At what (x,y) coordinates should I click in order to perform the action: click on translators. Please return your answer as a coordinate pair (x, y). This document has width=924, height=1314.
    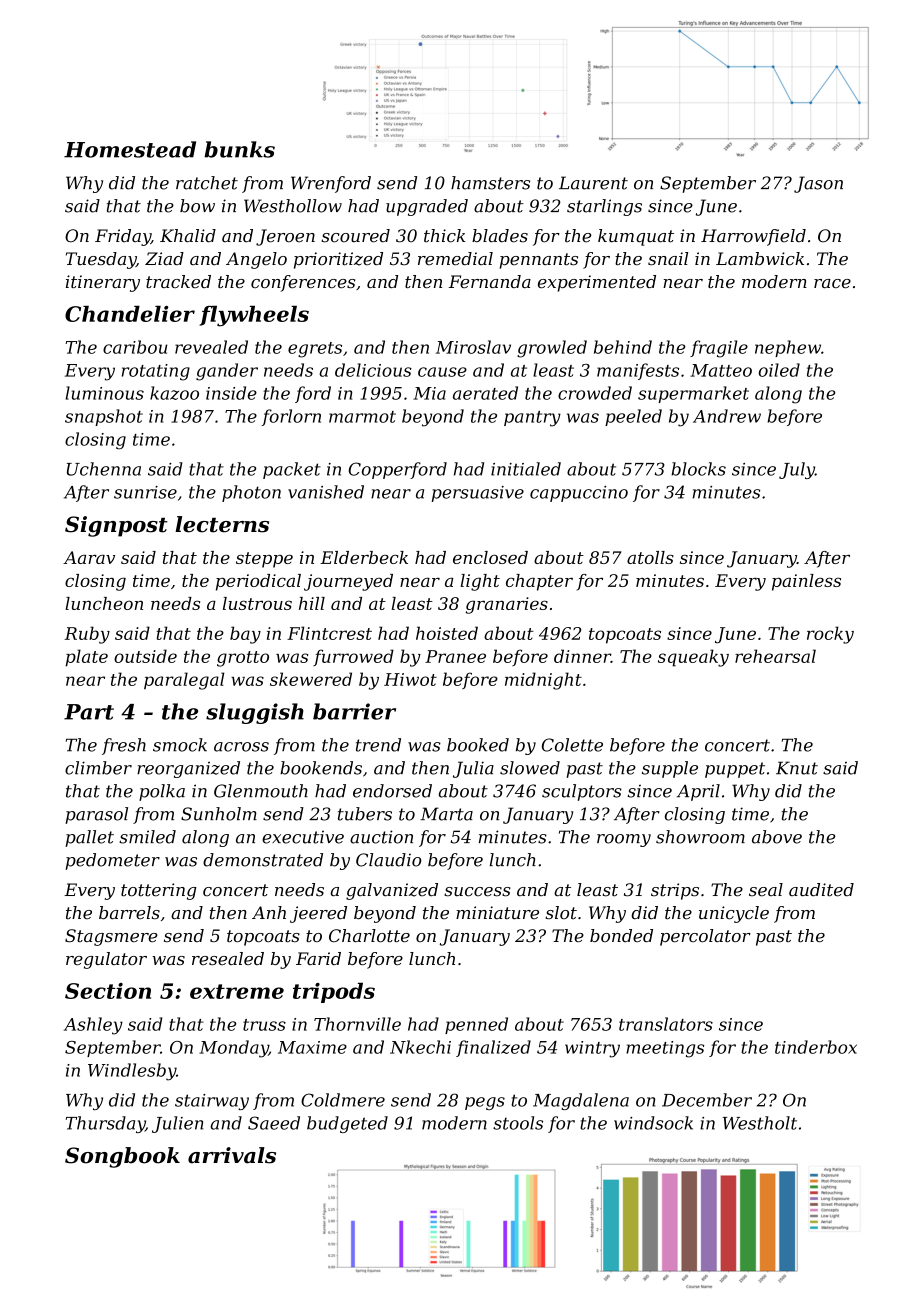
    Looking at the image, I should click on (666, 1024).
